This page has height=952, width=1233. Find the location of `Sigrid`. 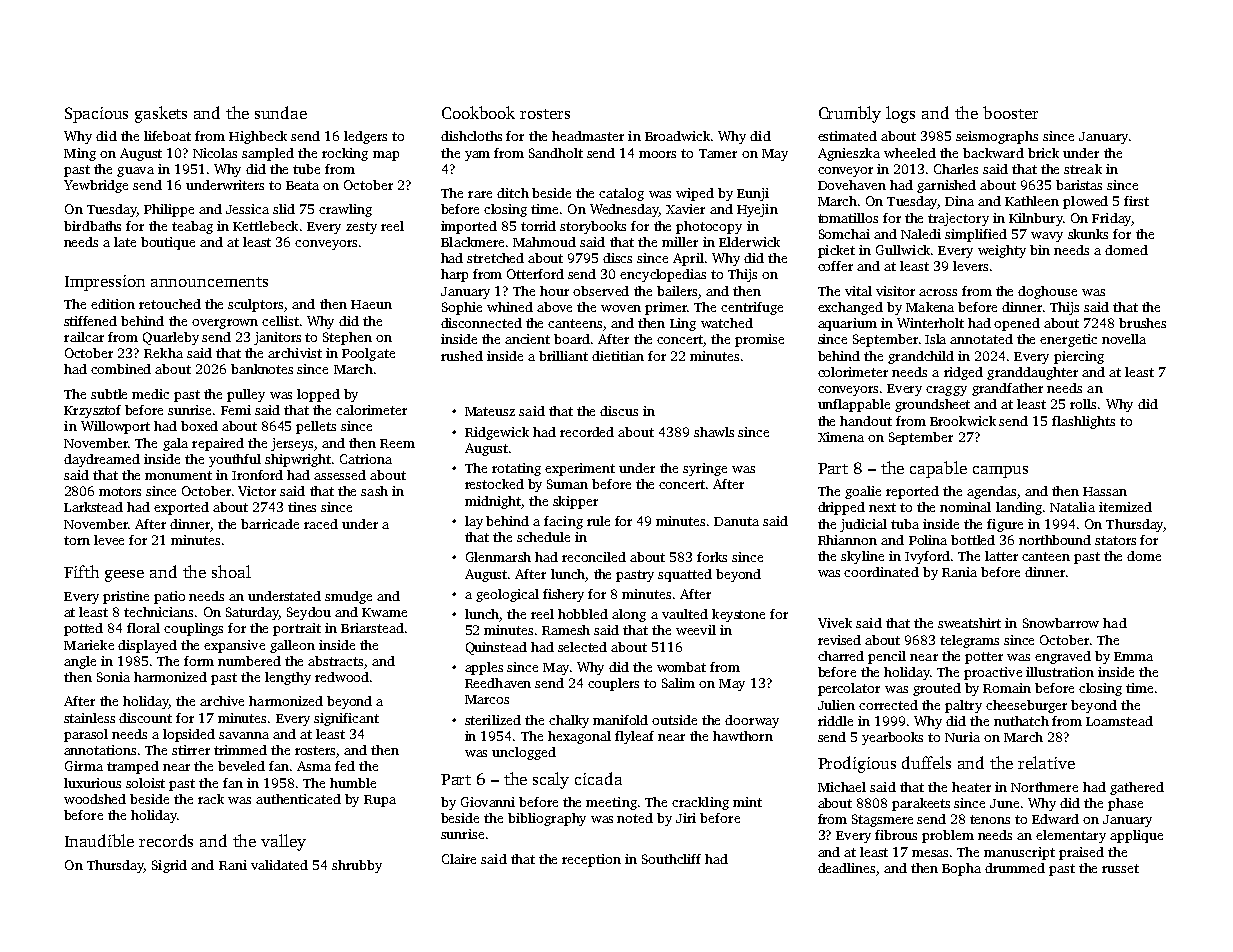

Sigrid is located at coordinates (169, 866).
